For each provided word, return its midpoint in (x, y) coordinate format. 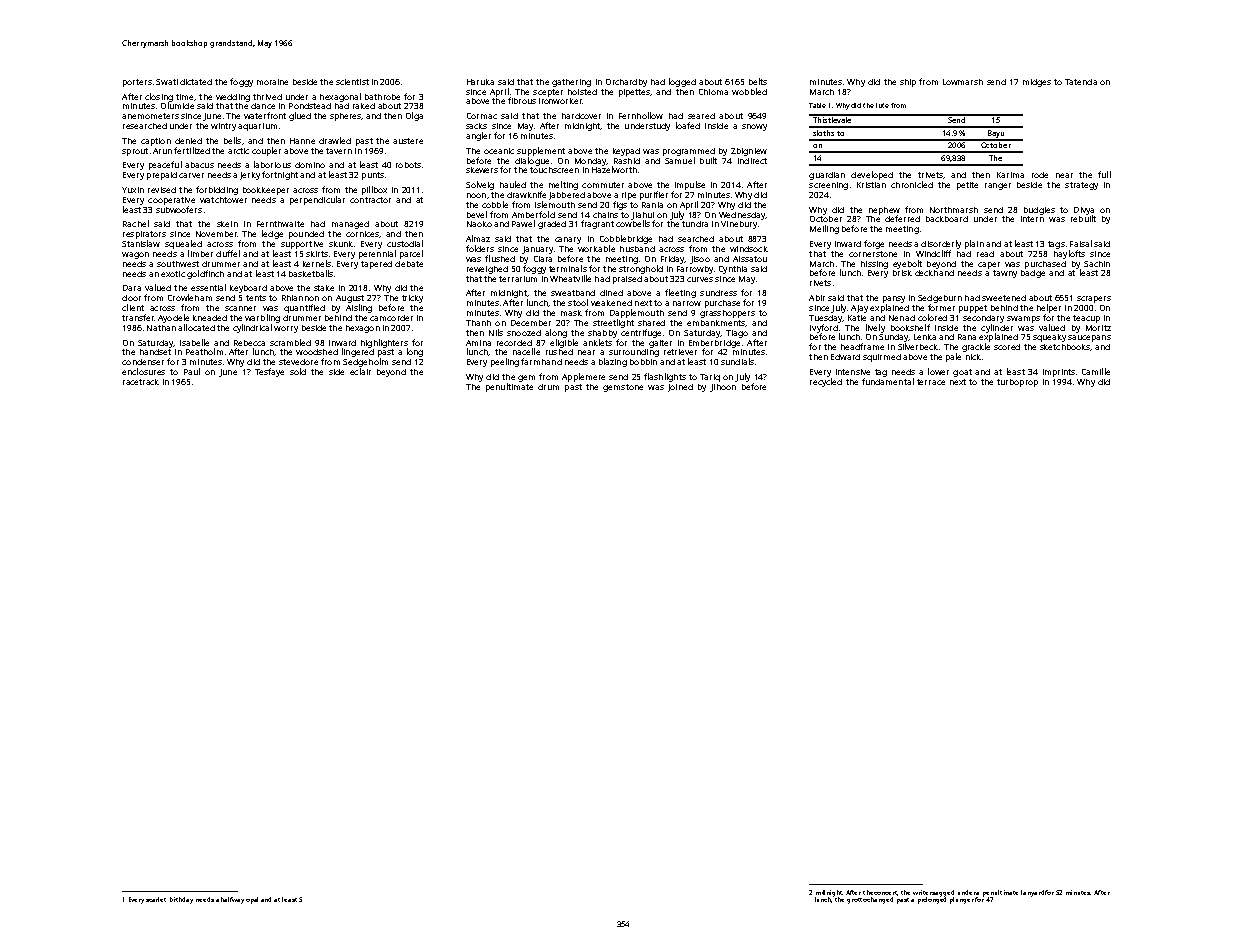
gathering (571, 83)
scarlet (156, 899)
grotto (857, 901)
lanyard (1032, 893)
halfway (232, 900)
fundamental (888, 381)
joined (680, 388)
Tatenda (1081, 82)
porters (137, 83)
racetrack (141, 382)
